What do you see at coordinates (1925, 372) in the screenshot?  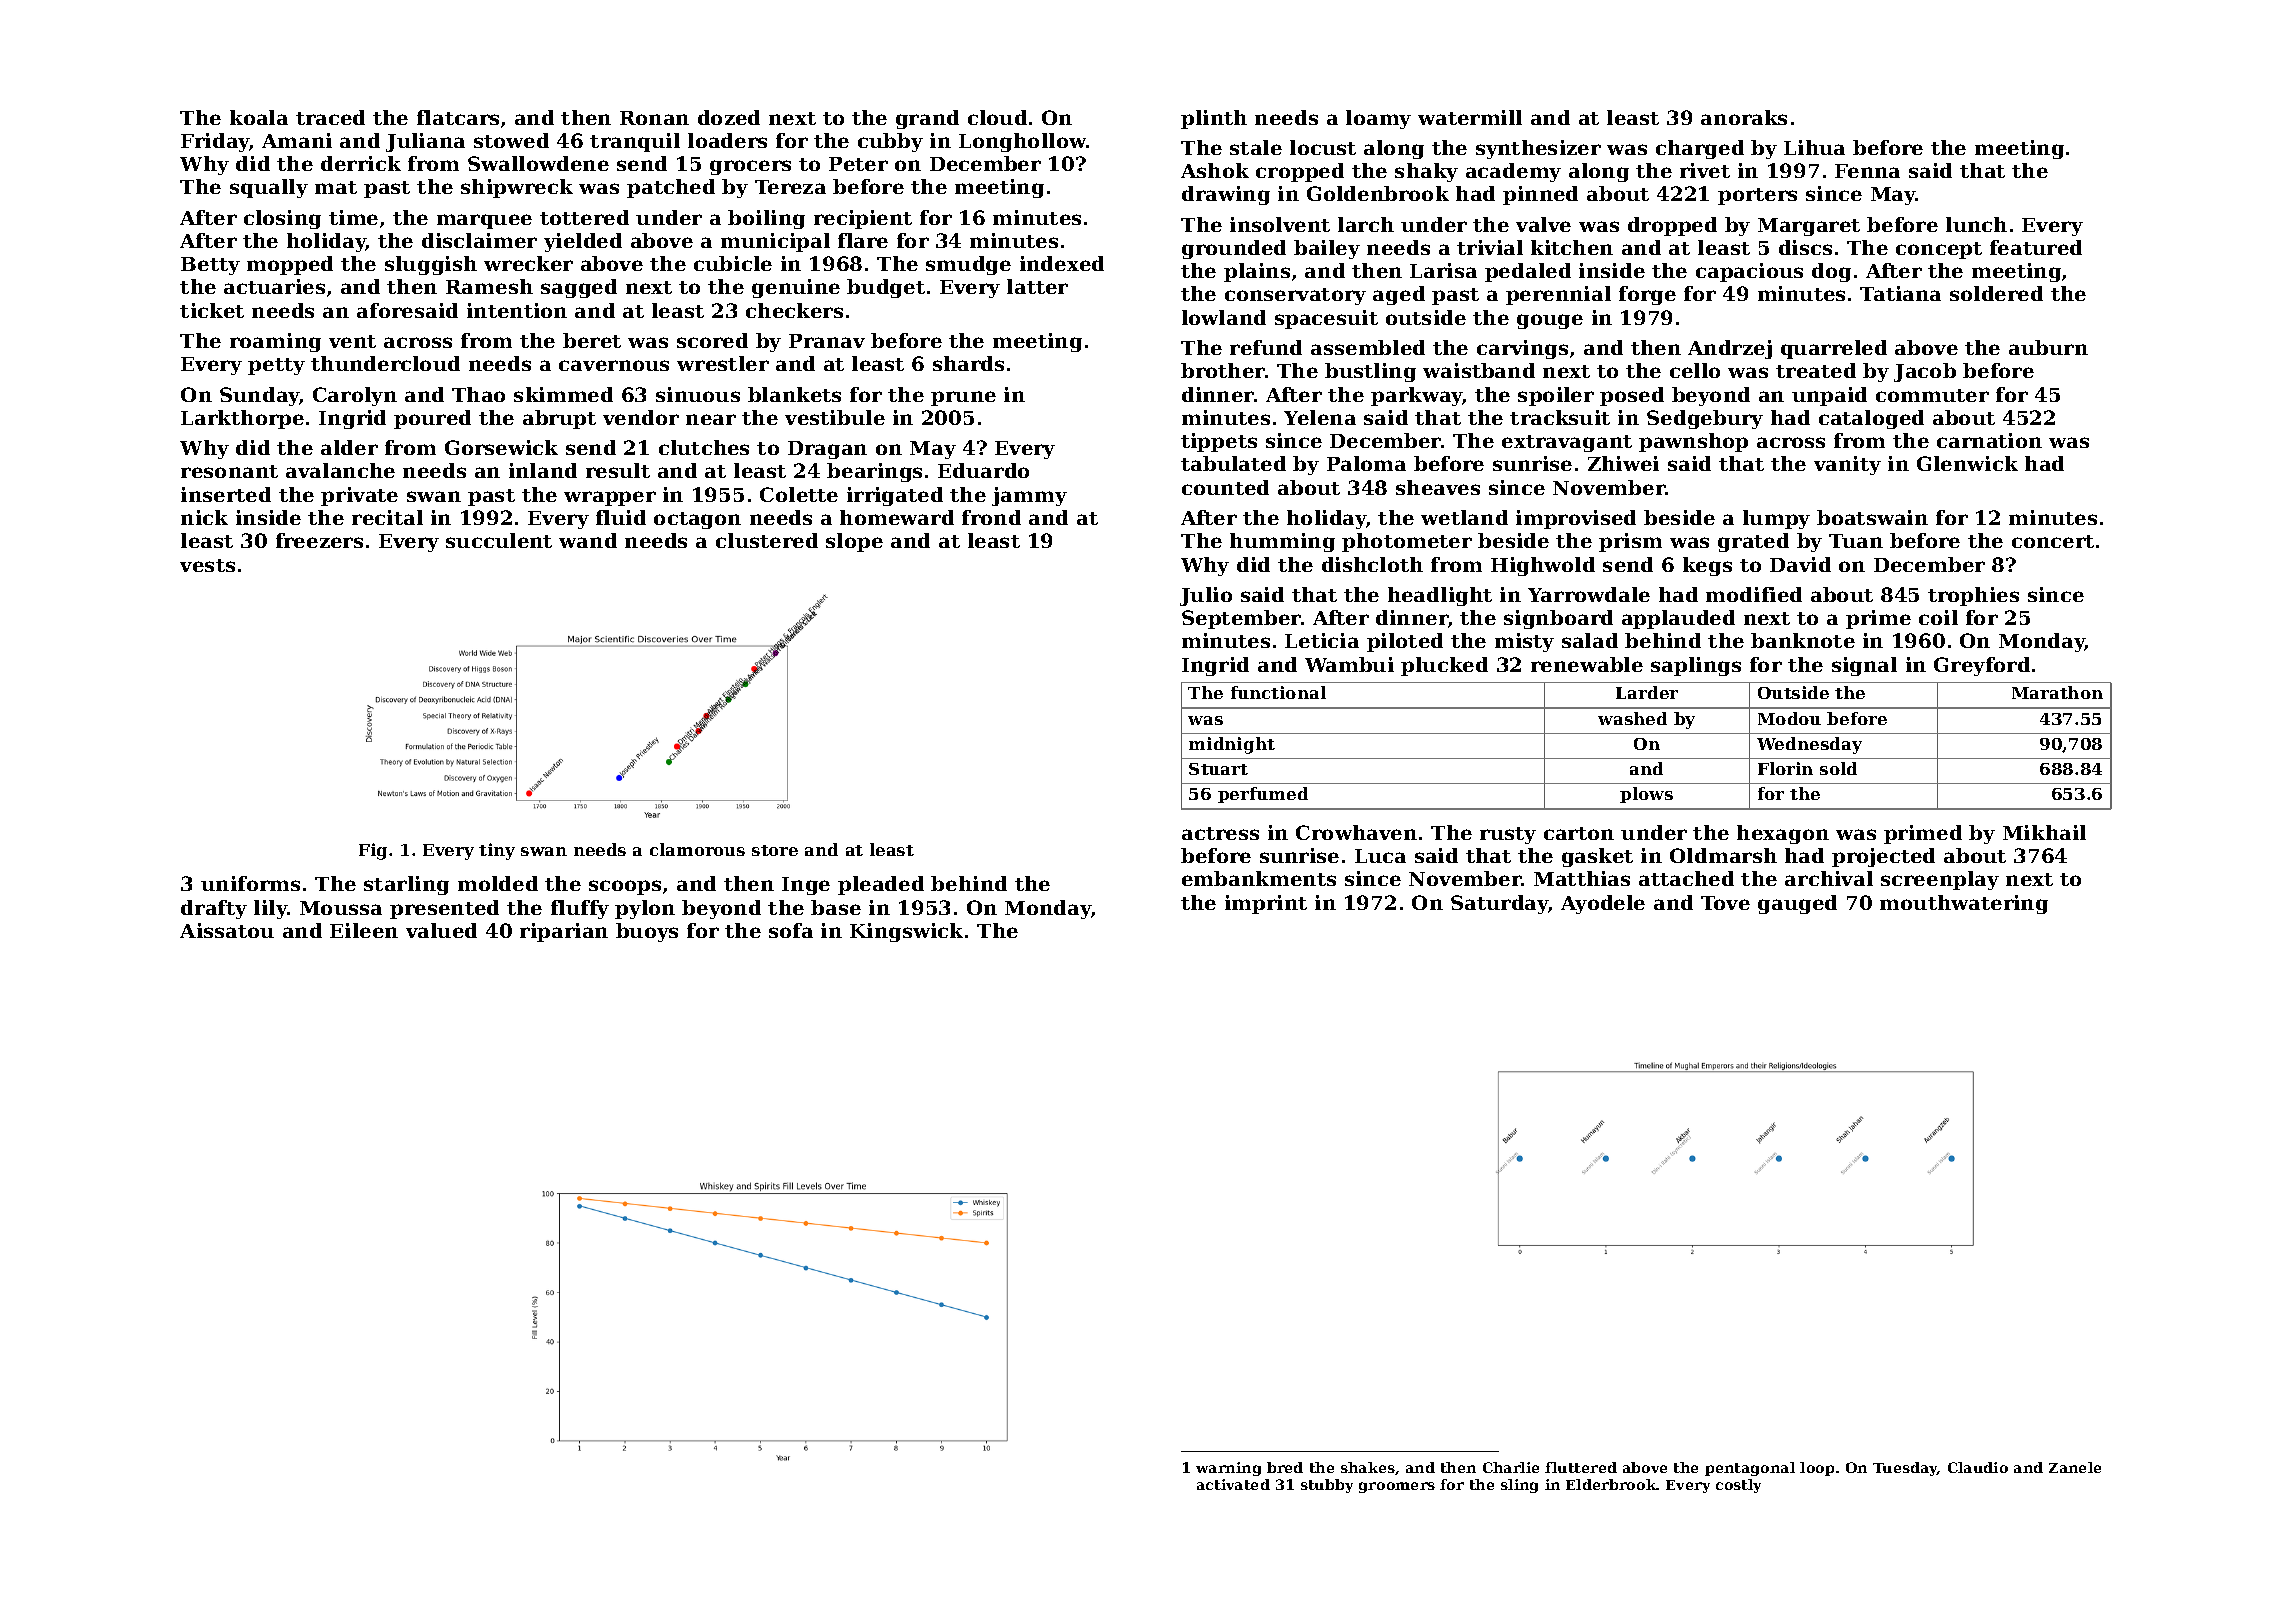 I see `Jacob` at bounding box center [1925, 372].
